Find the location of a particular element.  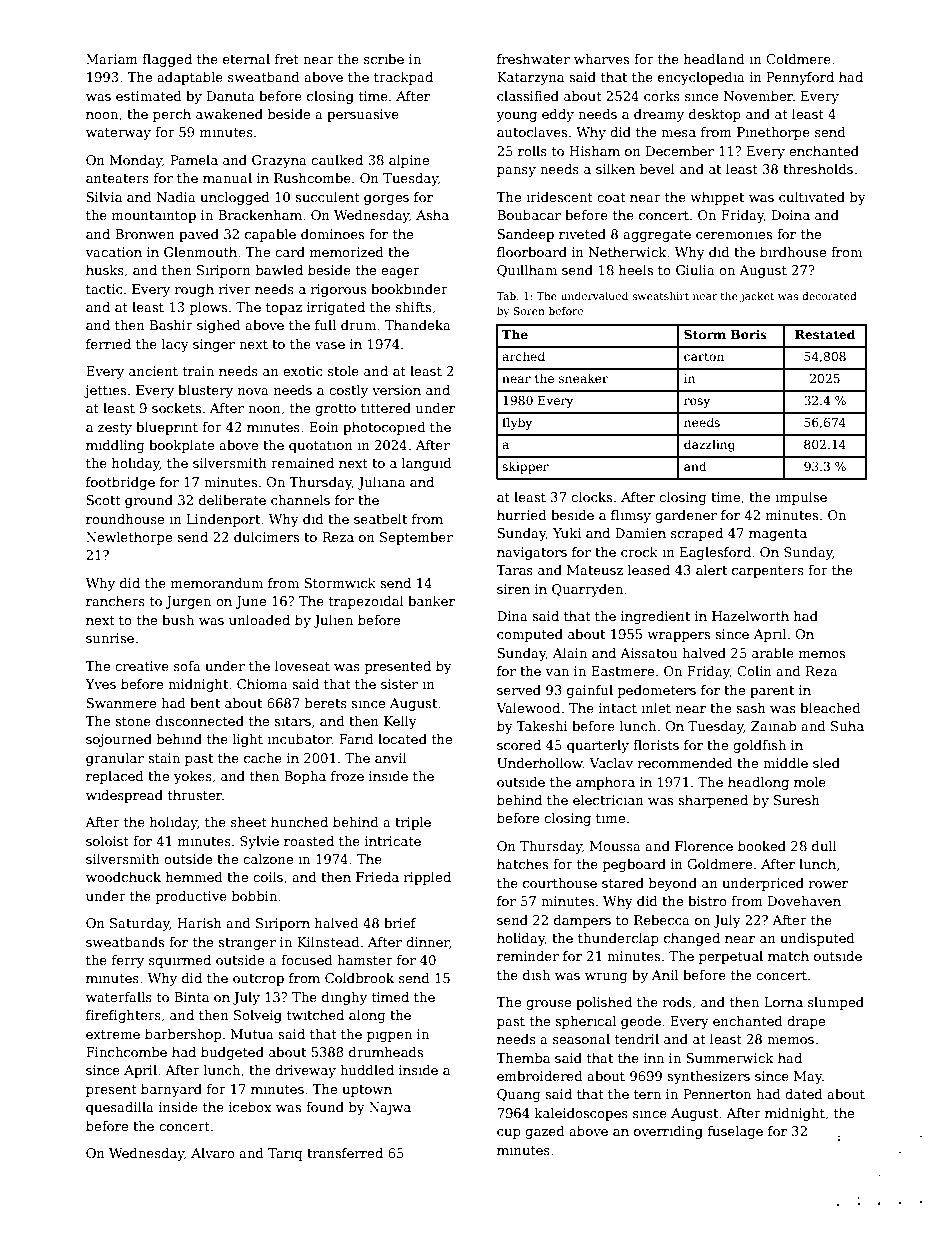

quesadilla is located at coordinates (120, 1108).
